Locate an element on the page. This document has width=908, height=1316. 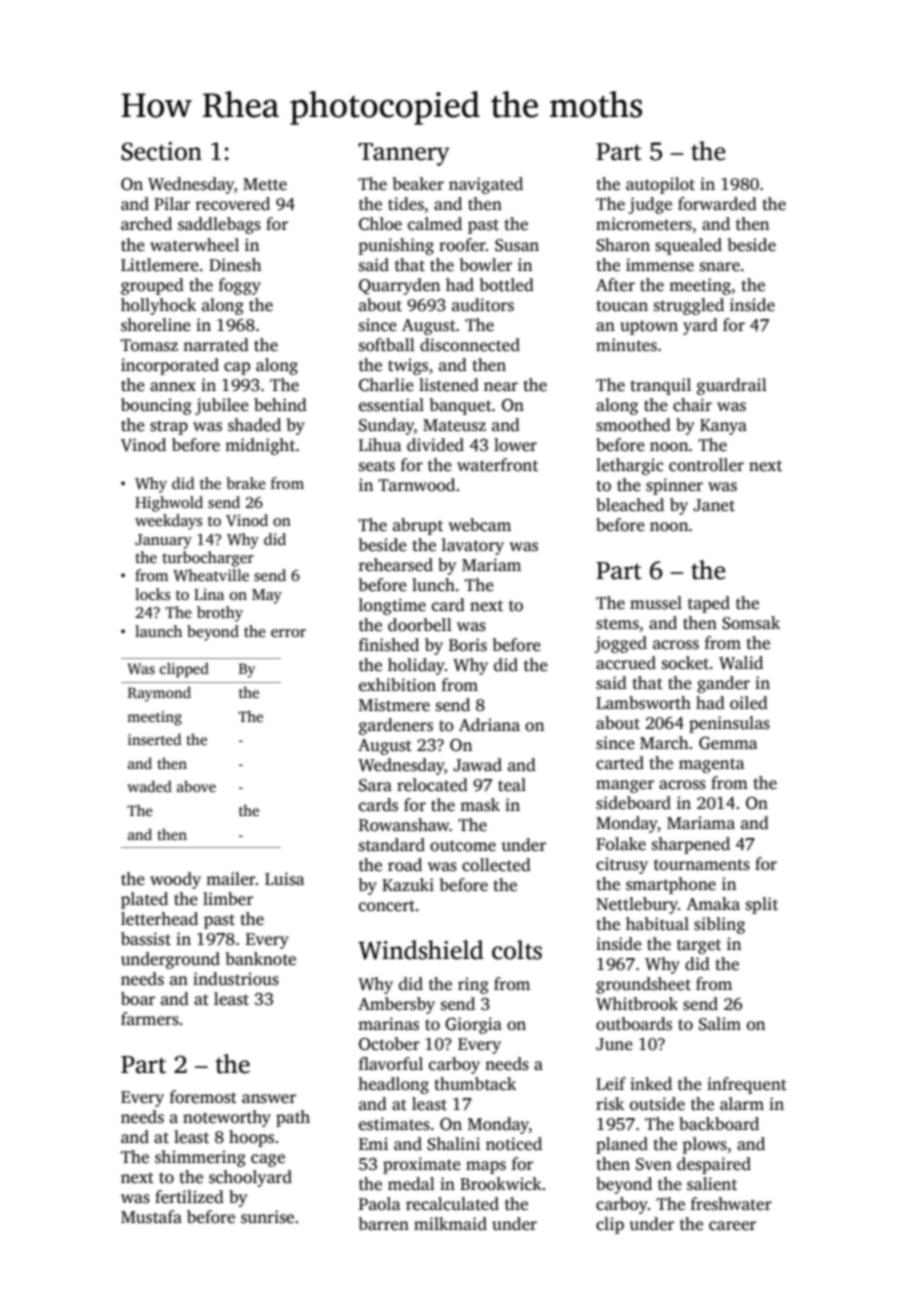
judge is located at coordinates (650, 205).
